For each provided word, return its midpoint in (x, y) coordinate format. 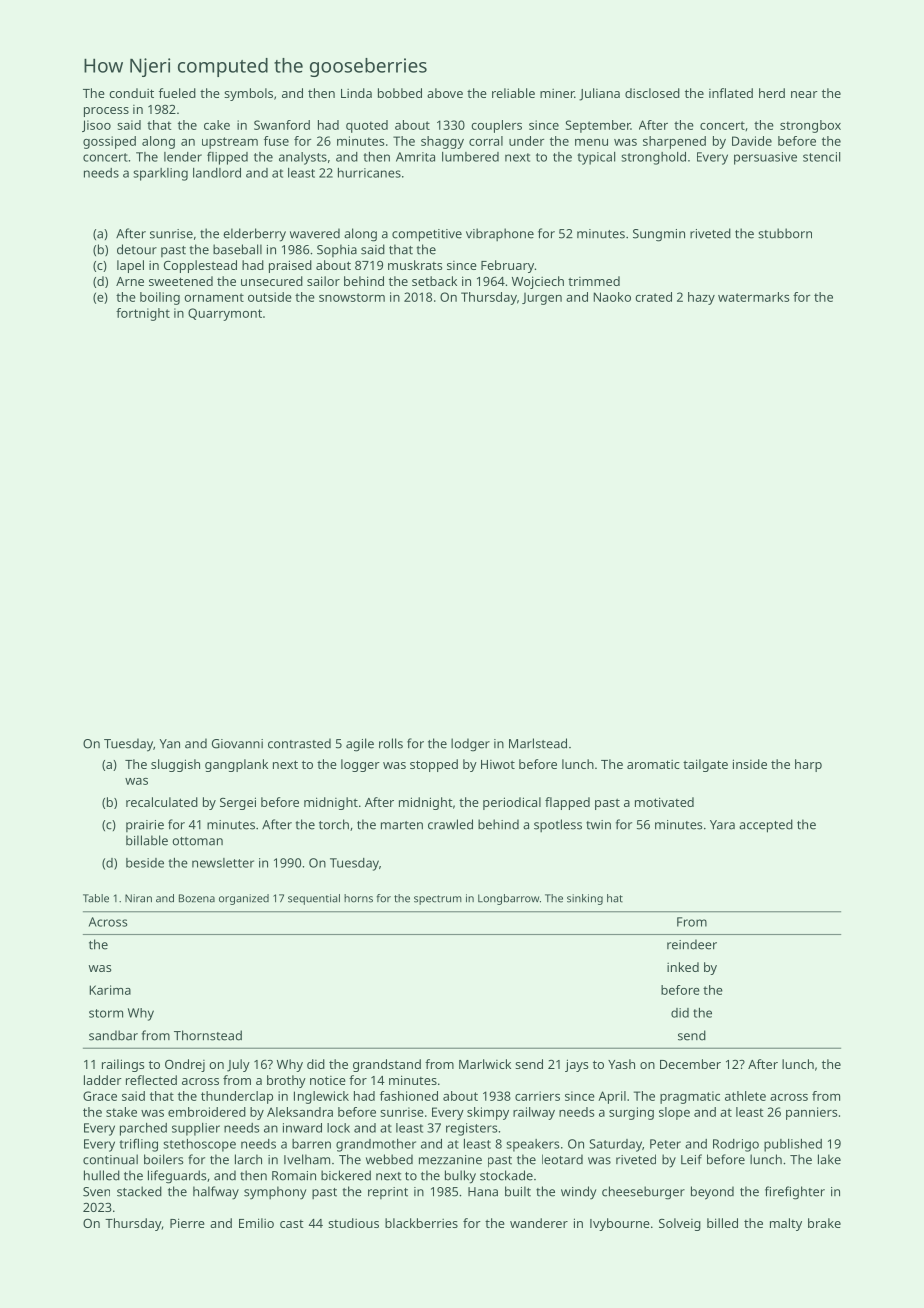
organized (244, 899)
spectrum (438, 900)
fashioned (409, 1096)
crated (653, 297)
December (690, 1064)
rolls (391, 743)
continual (110, 1159)
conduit (131, 93)
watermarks (753, 297)
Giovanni (237, 744)
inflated (731, 93)
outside (270, 297)
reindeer (692, 944)
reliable (513, 93)
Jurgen (542, 299)
